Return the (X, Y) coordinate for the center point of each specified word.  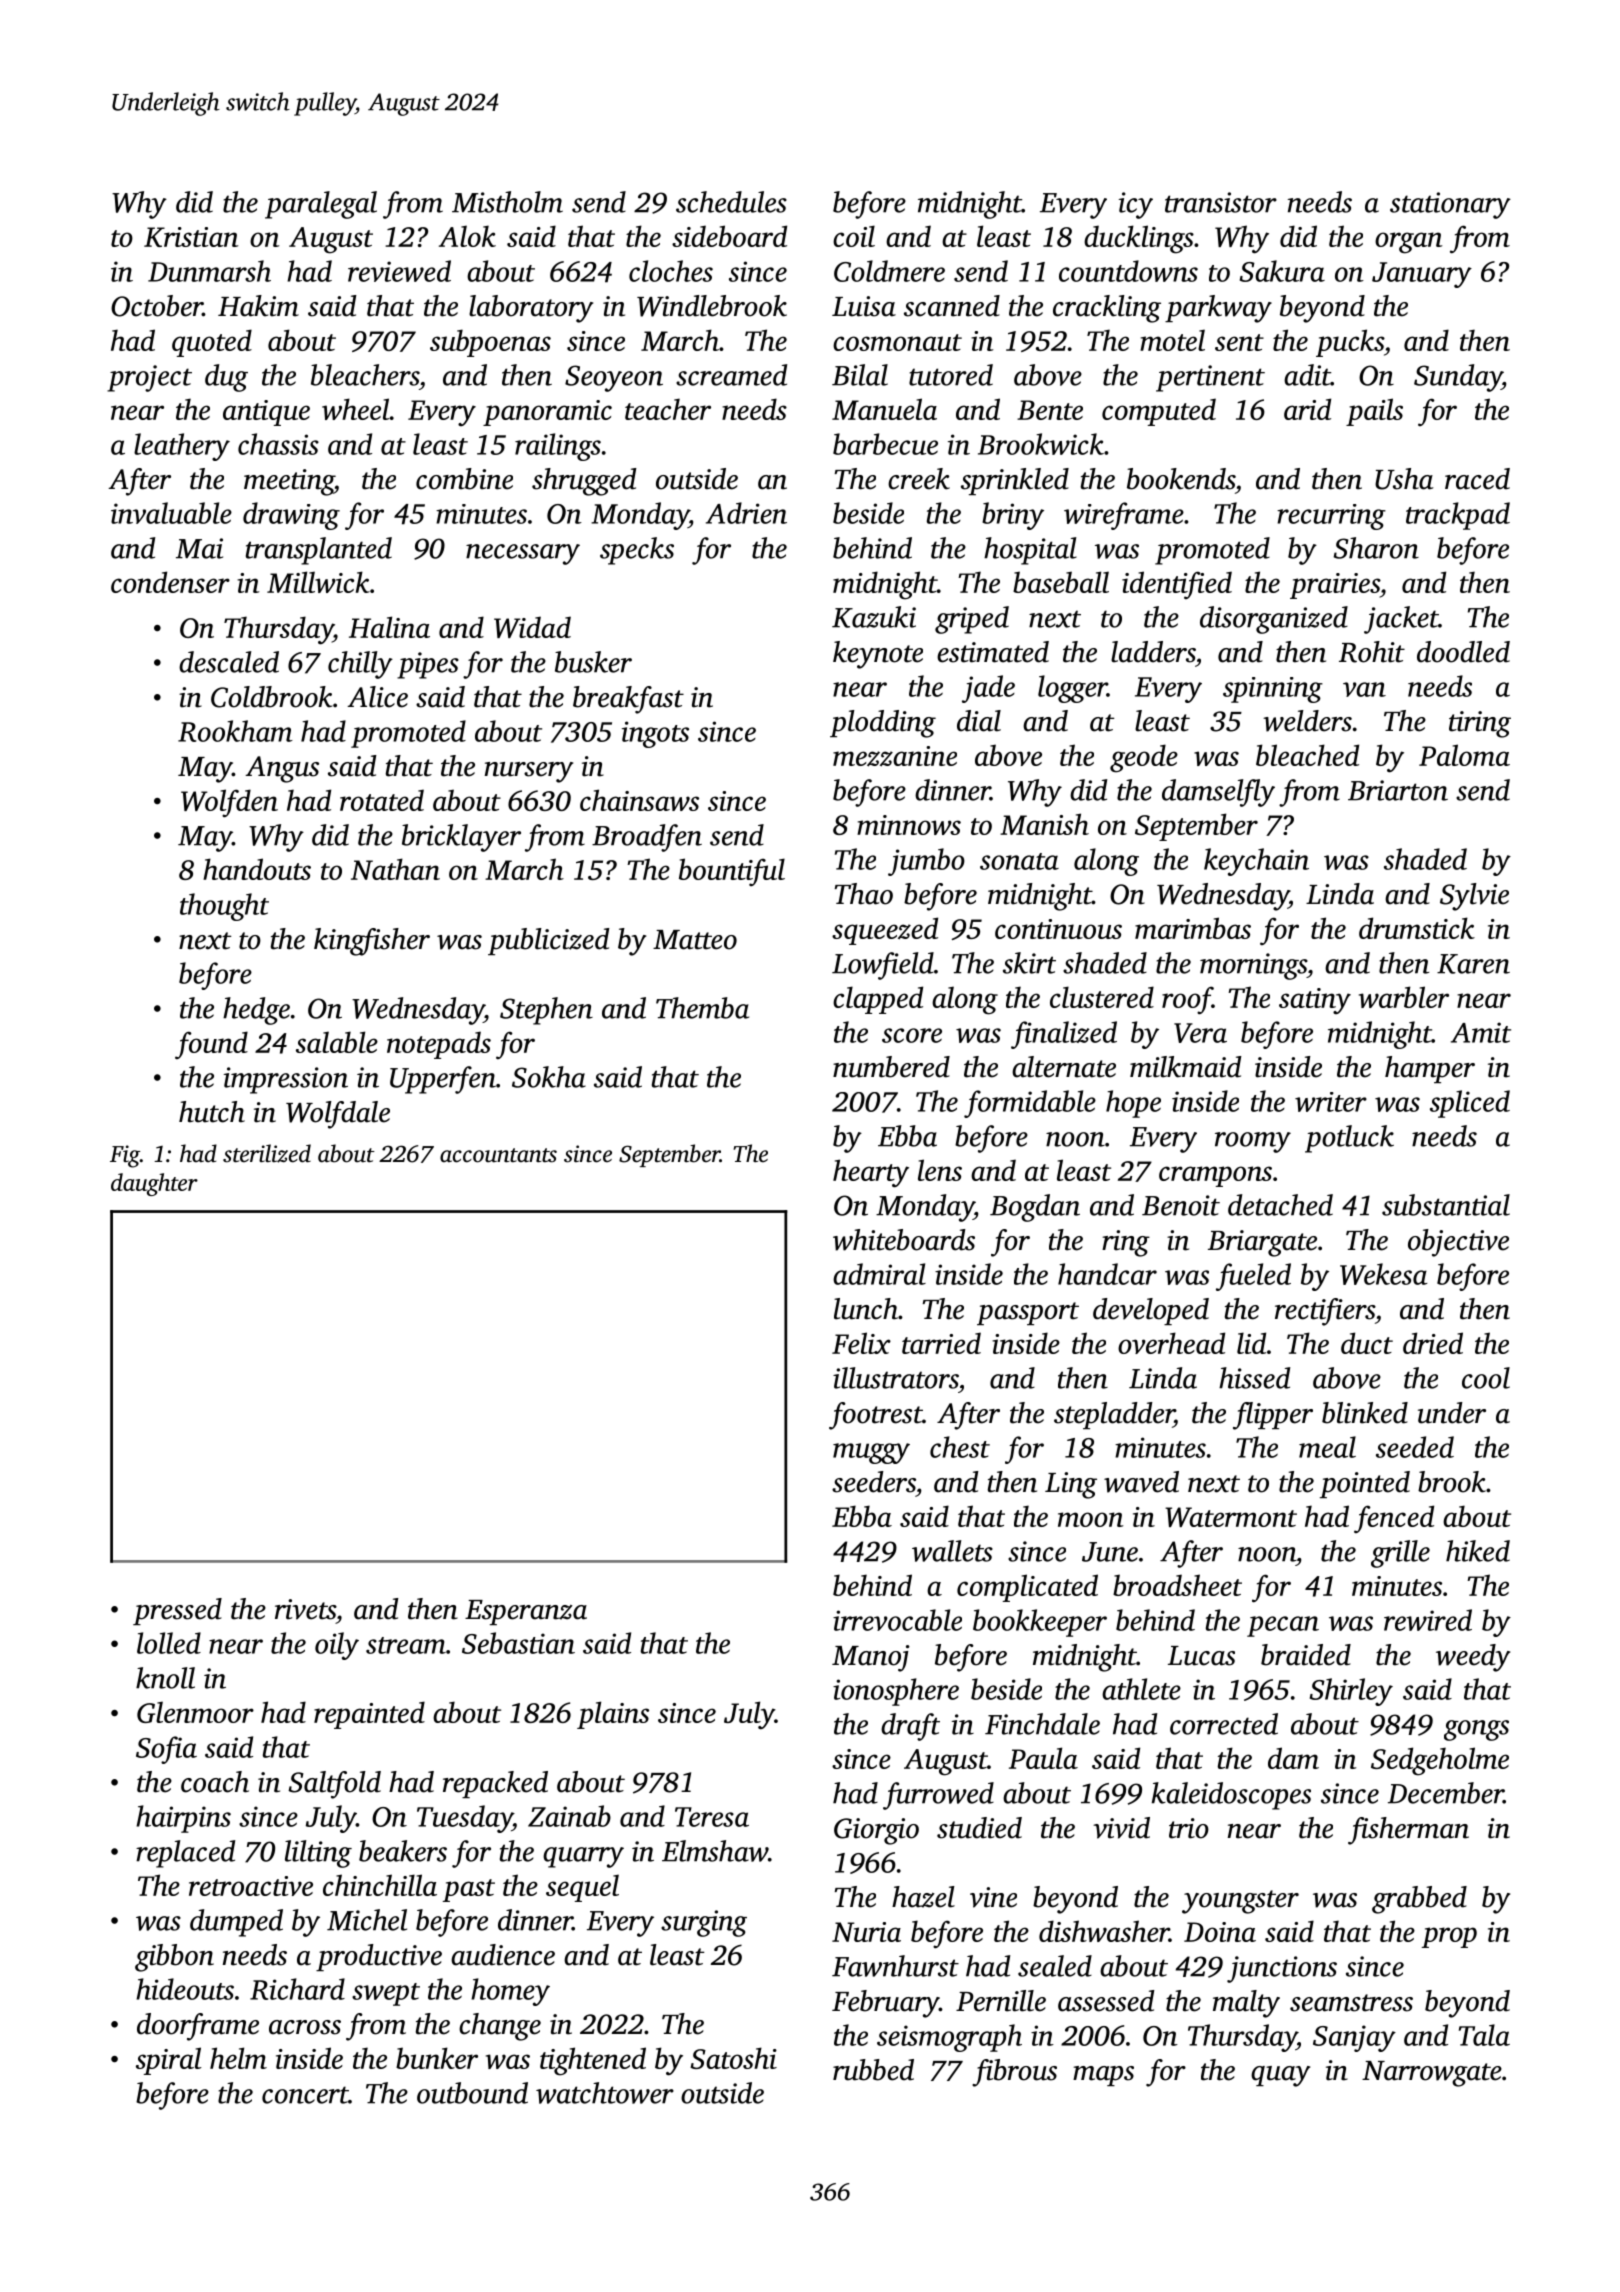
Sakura (1282, 271)
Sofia (166, 1750)
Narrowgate (1432, 2074)
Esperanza (526, 1612)
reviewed (399, 271)
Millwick (318, 582)
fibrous (1014, 2073)
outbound (472, 2093)
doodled (1463, 652)
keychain (1256, 862)
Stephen (546, 1011)
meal (1327, 1447)
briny (1013, 516)
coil (854, 236)
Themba (702, 1008)
